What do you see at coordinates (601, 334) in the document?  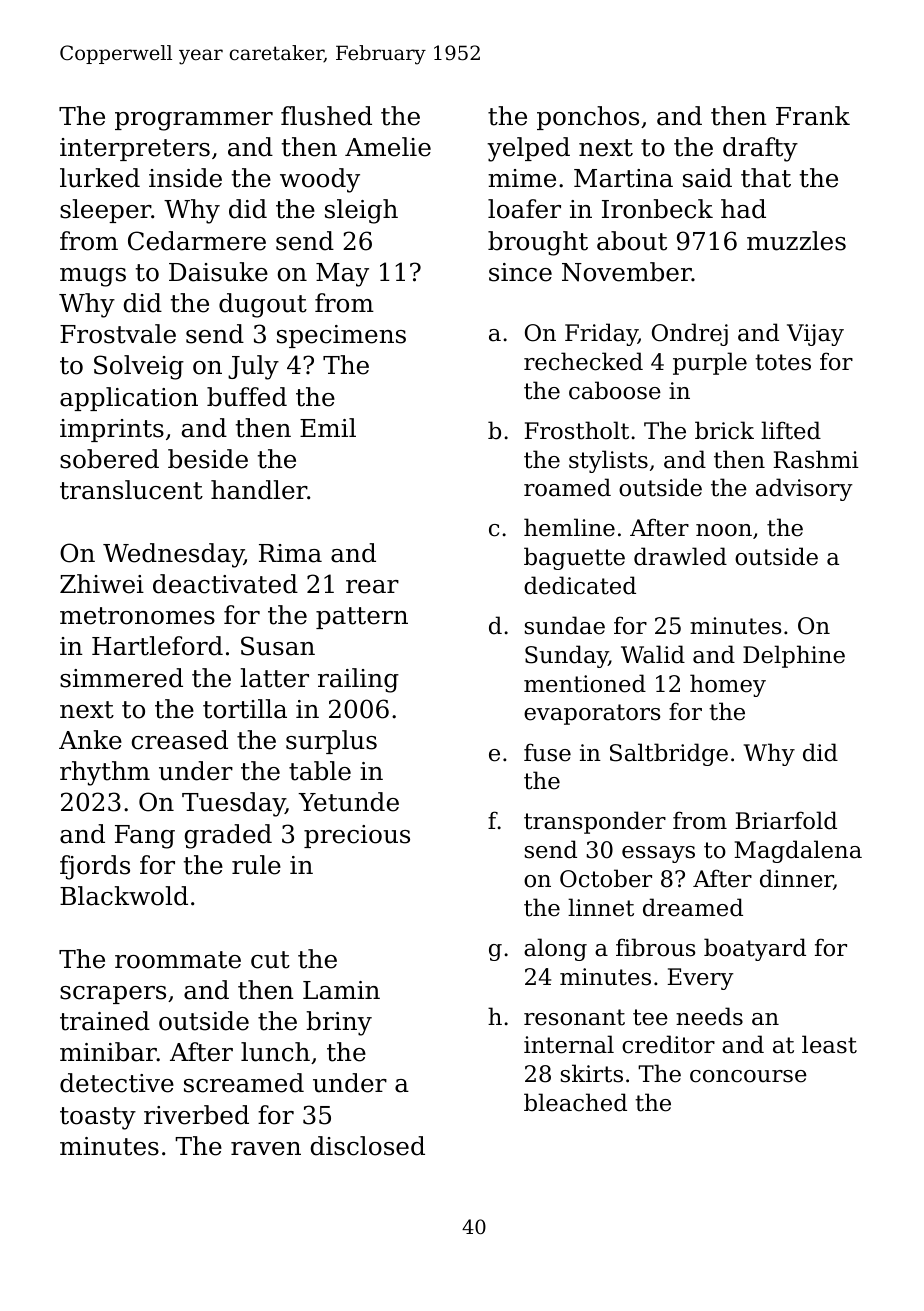 I see `Friday` at bounding box center [601, 334].
